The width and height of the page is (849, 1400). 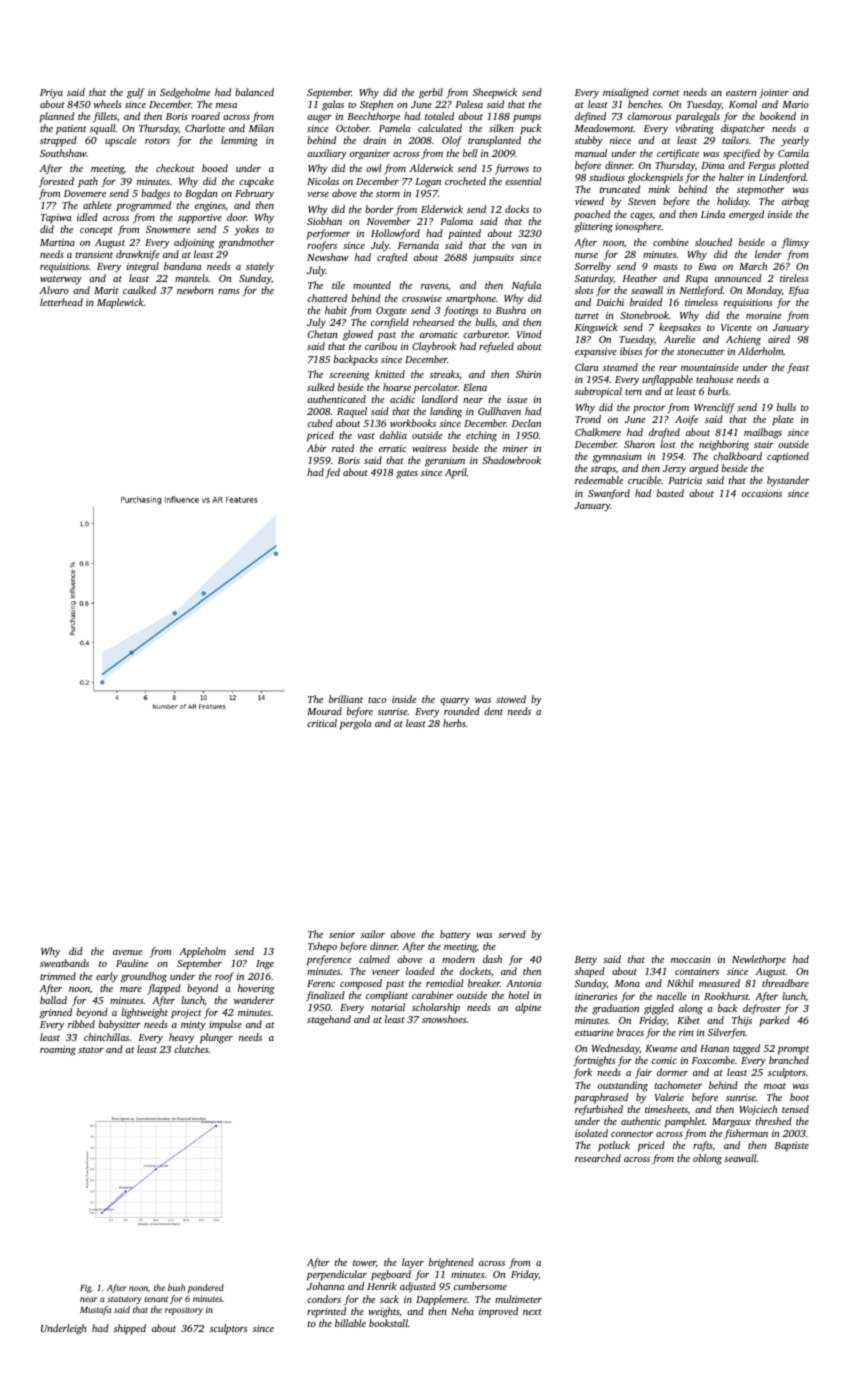 I want to click on shipped, so click(x=130, y=1329).
